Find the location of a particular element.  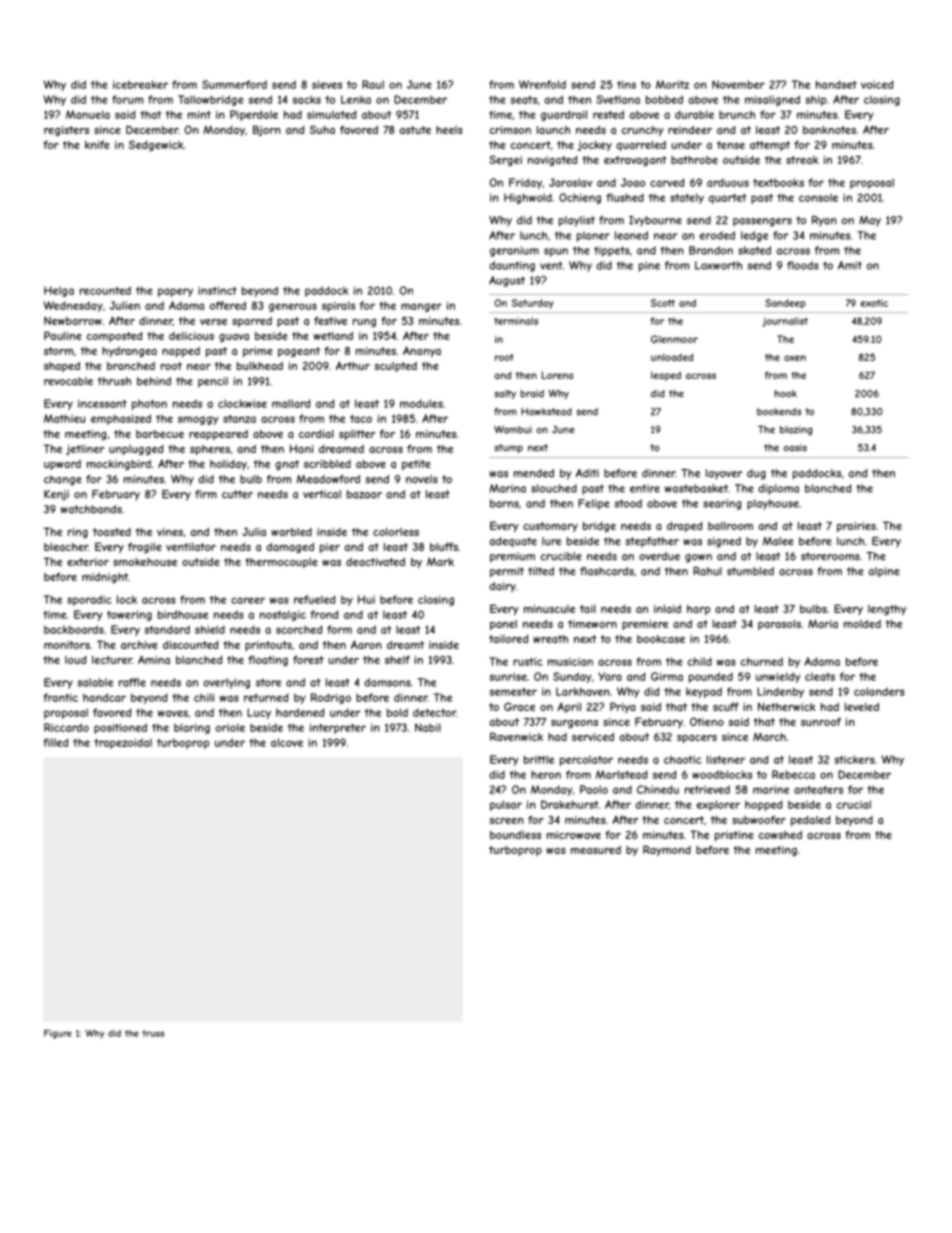

spacers is located at coordinates (697, 739).
